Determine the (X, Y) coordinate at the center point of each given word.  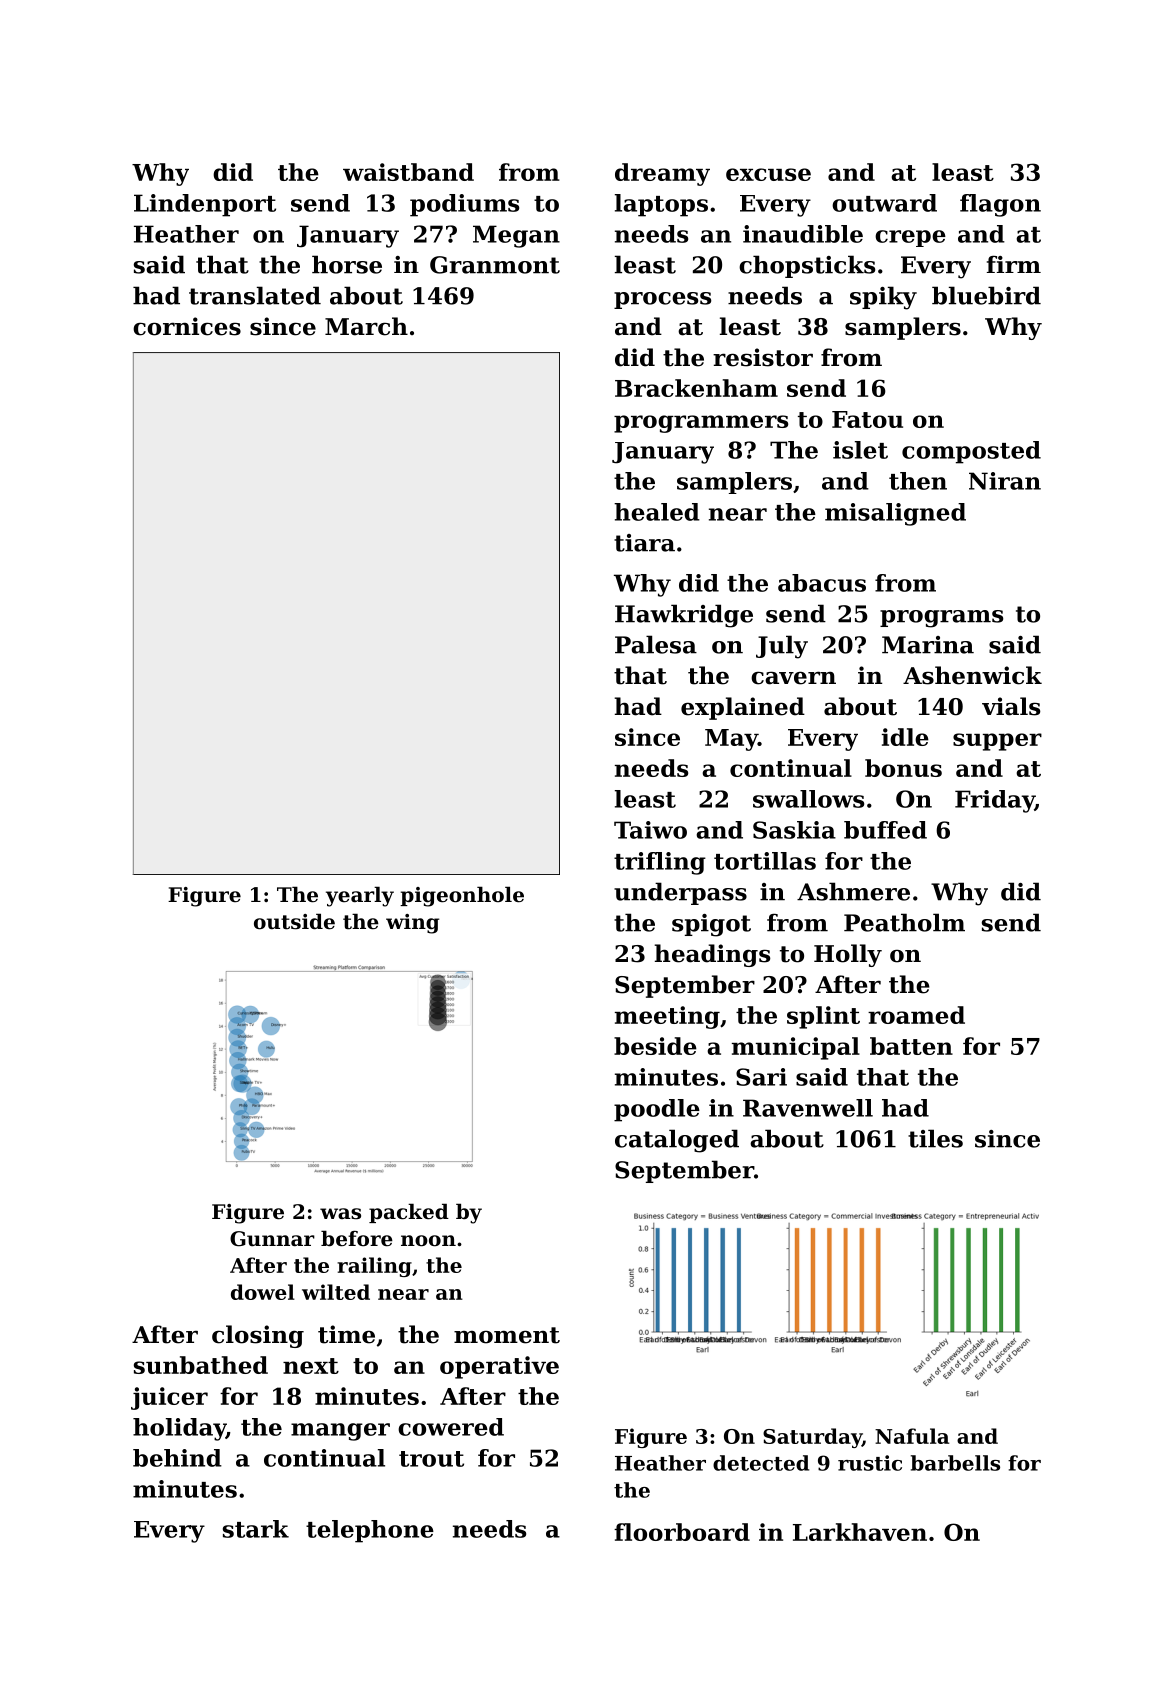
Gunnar (272, 1239)
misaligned (895, 514)
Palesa (656, 644)
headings (712, 955)
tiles (935, 1138)
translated (255, 295)
